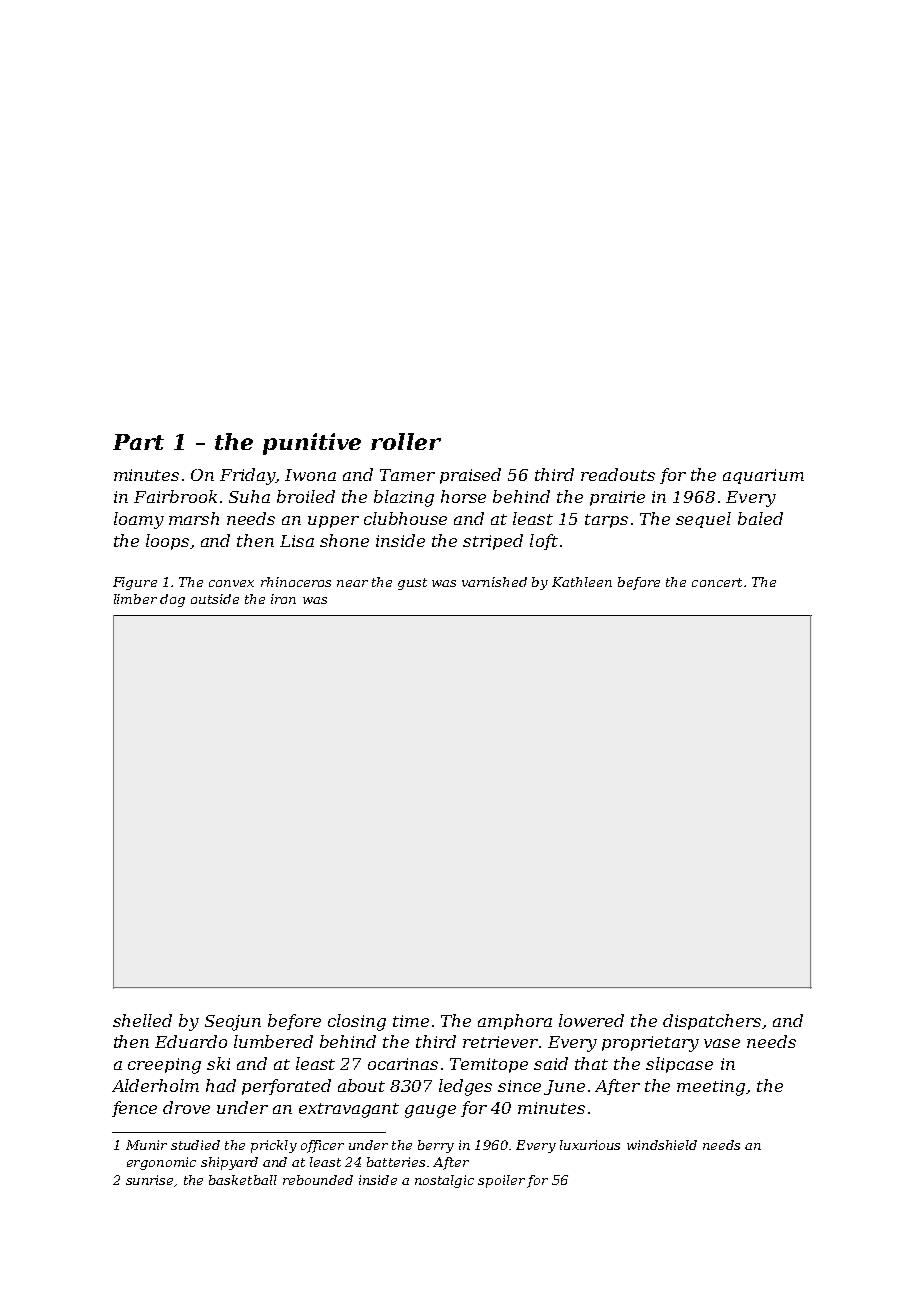 This page has height=1308, width=924. I want to click on gust, so click(412, 584).
